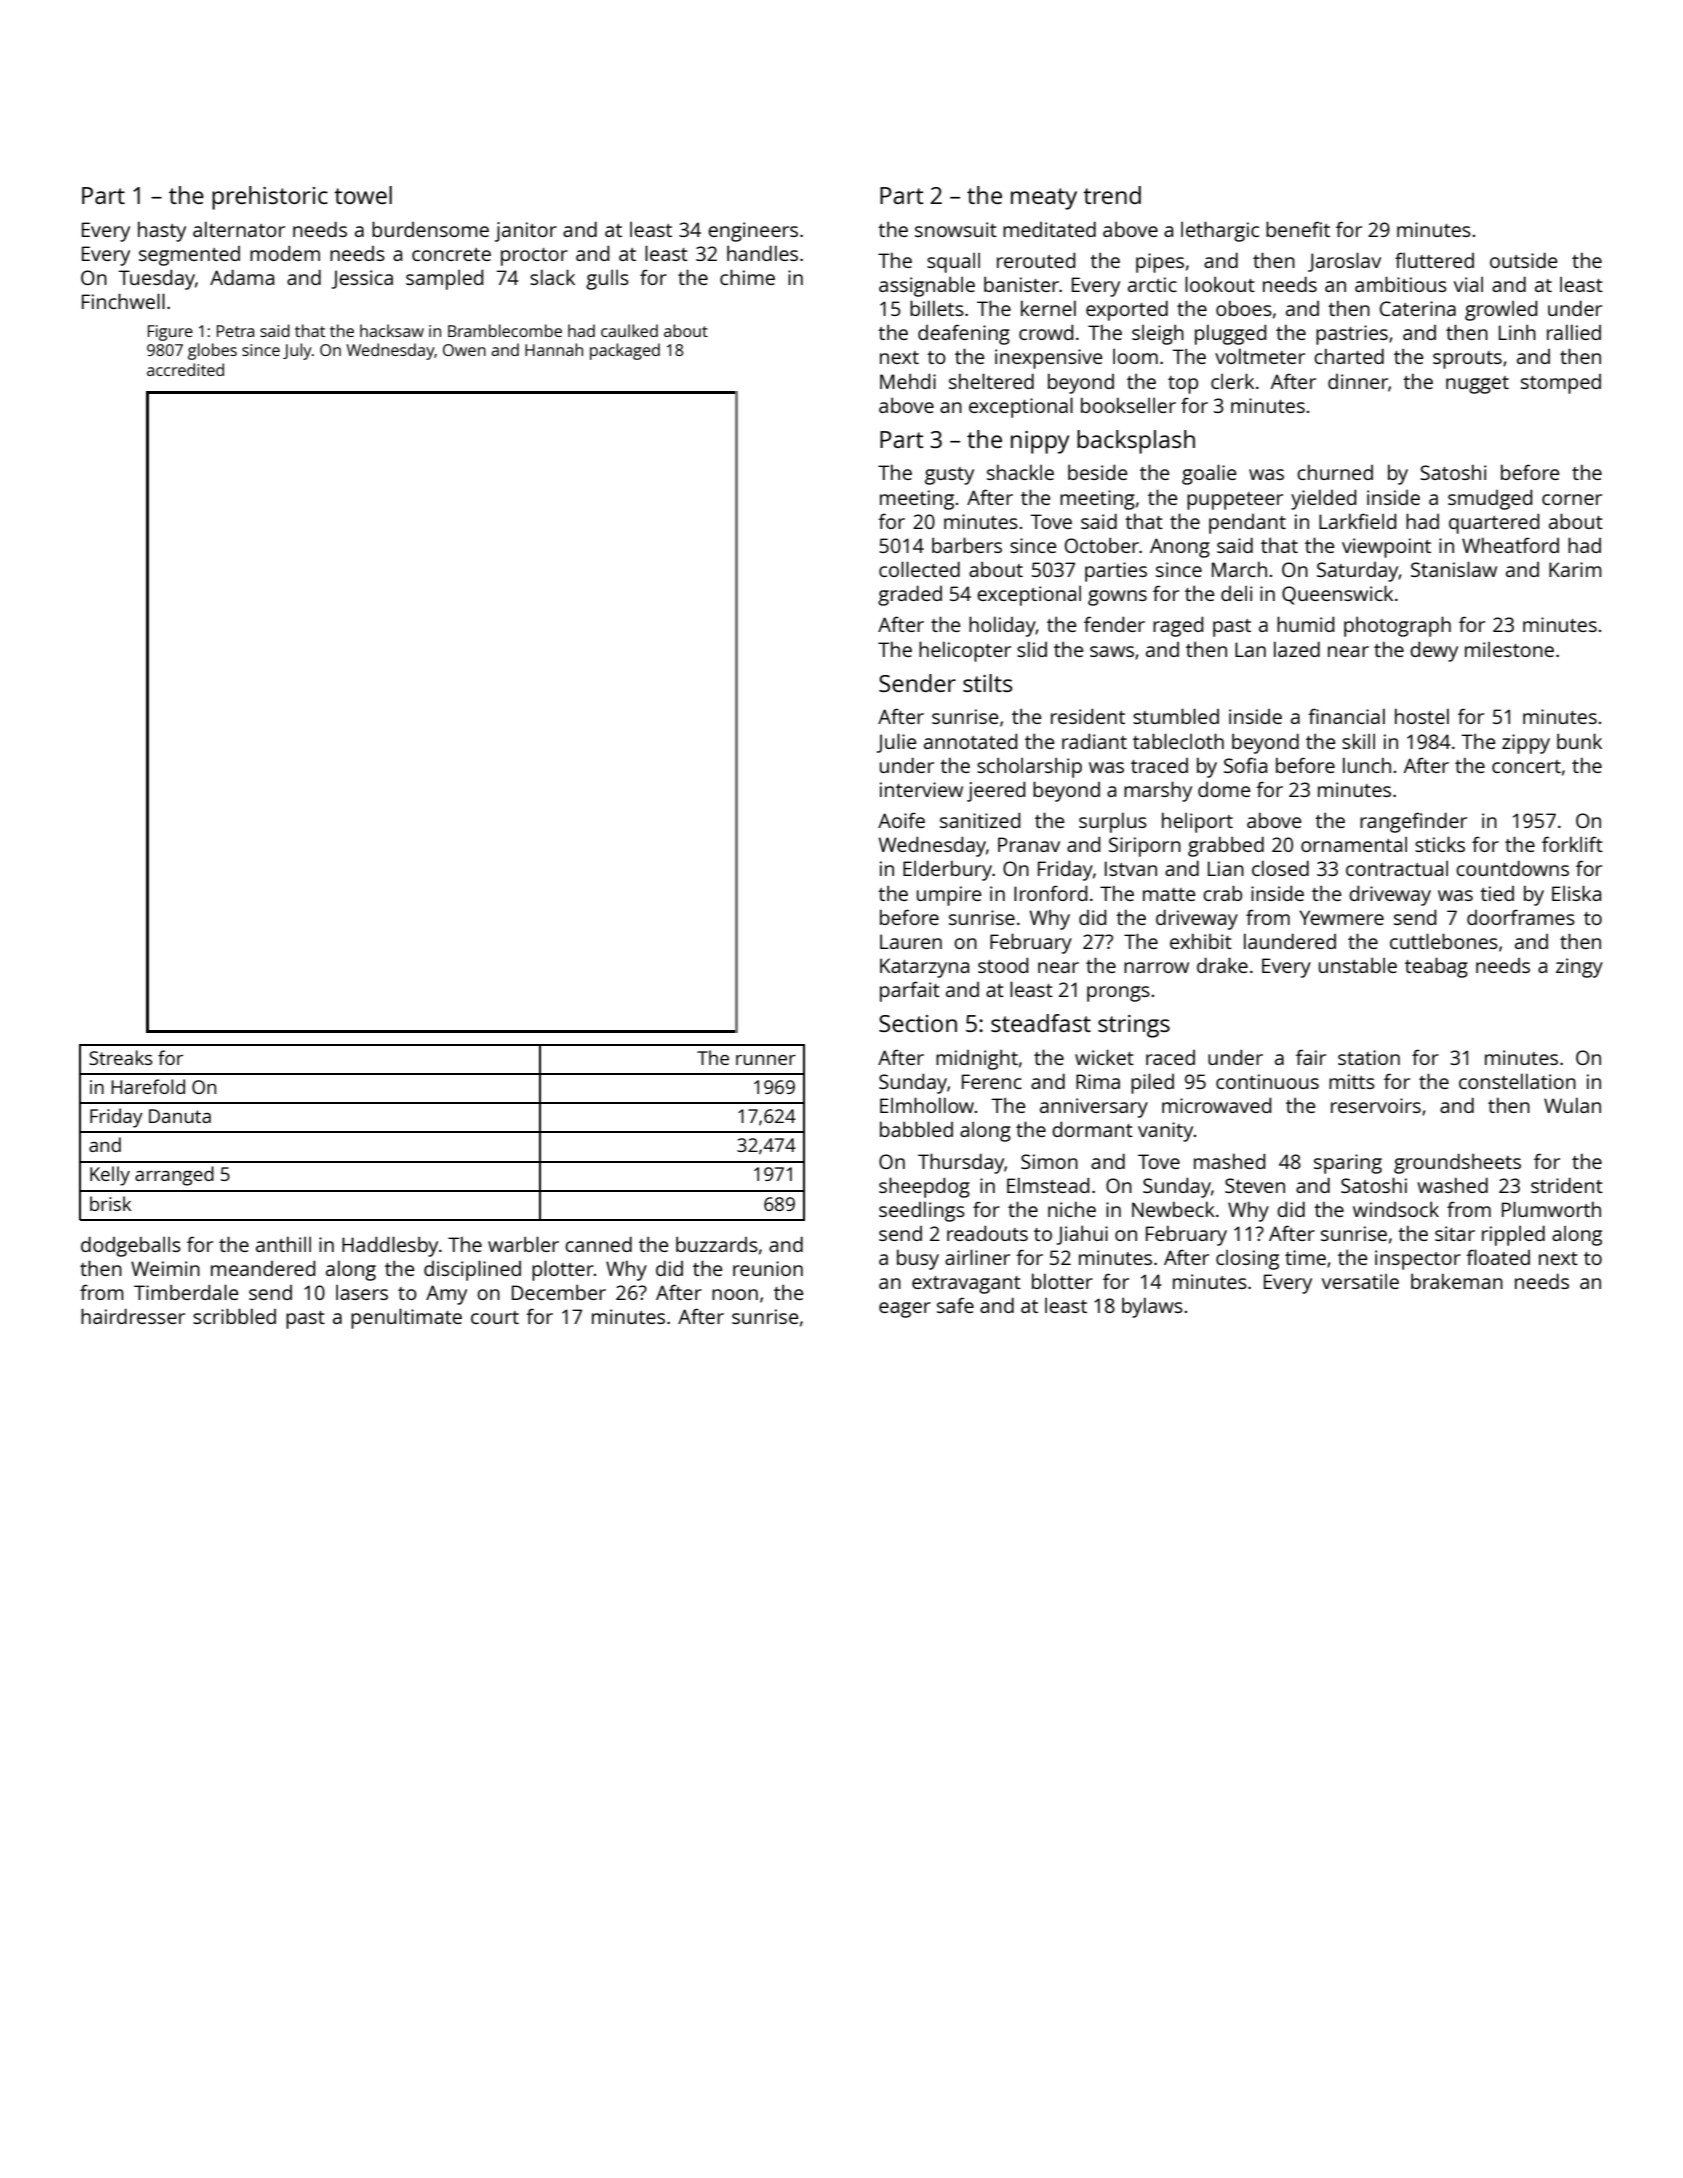  What do you see at coordinates (1298, 229) in the page?
I see `benefit` at bounding box center [1298, 229].
